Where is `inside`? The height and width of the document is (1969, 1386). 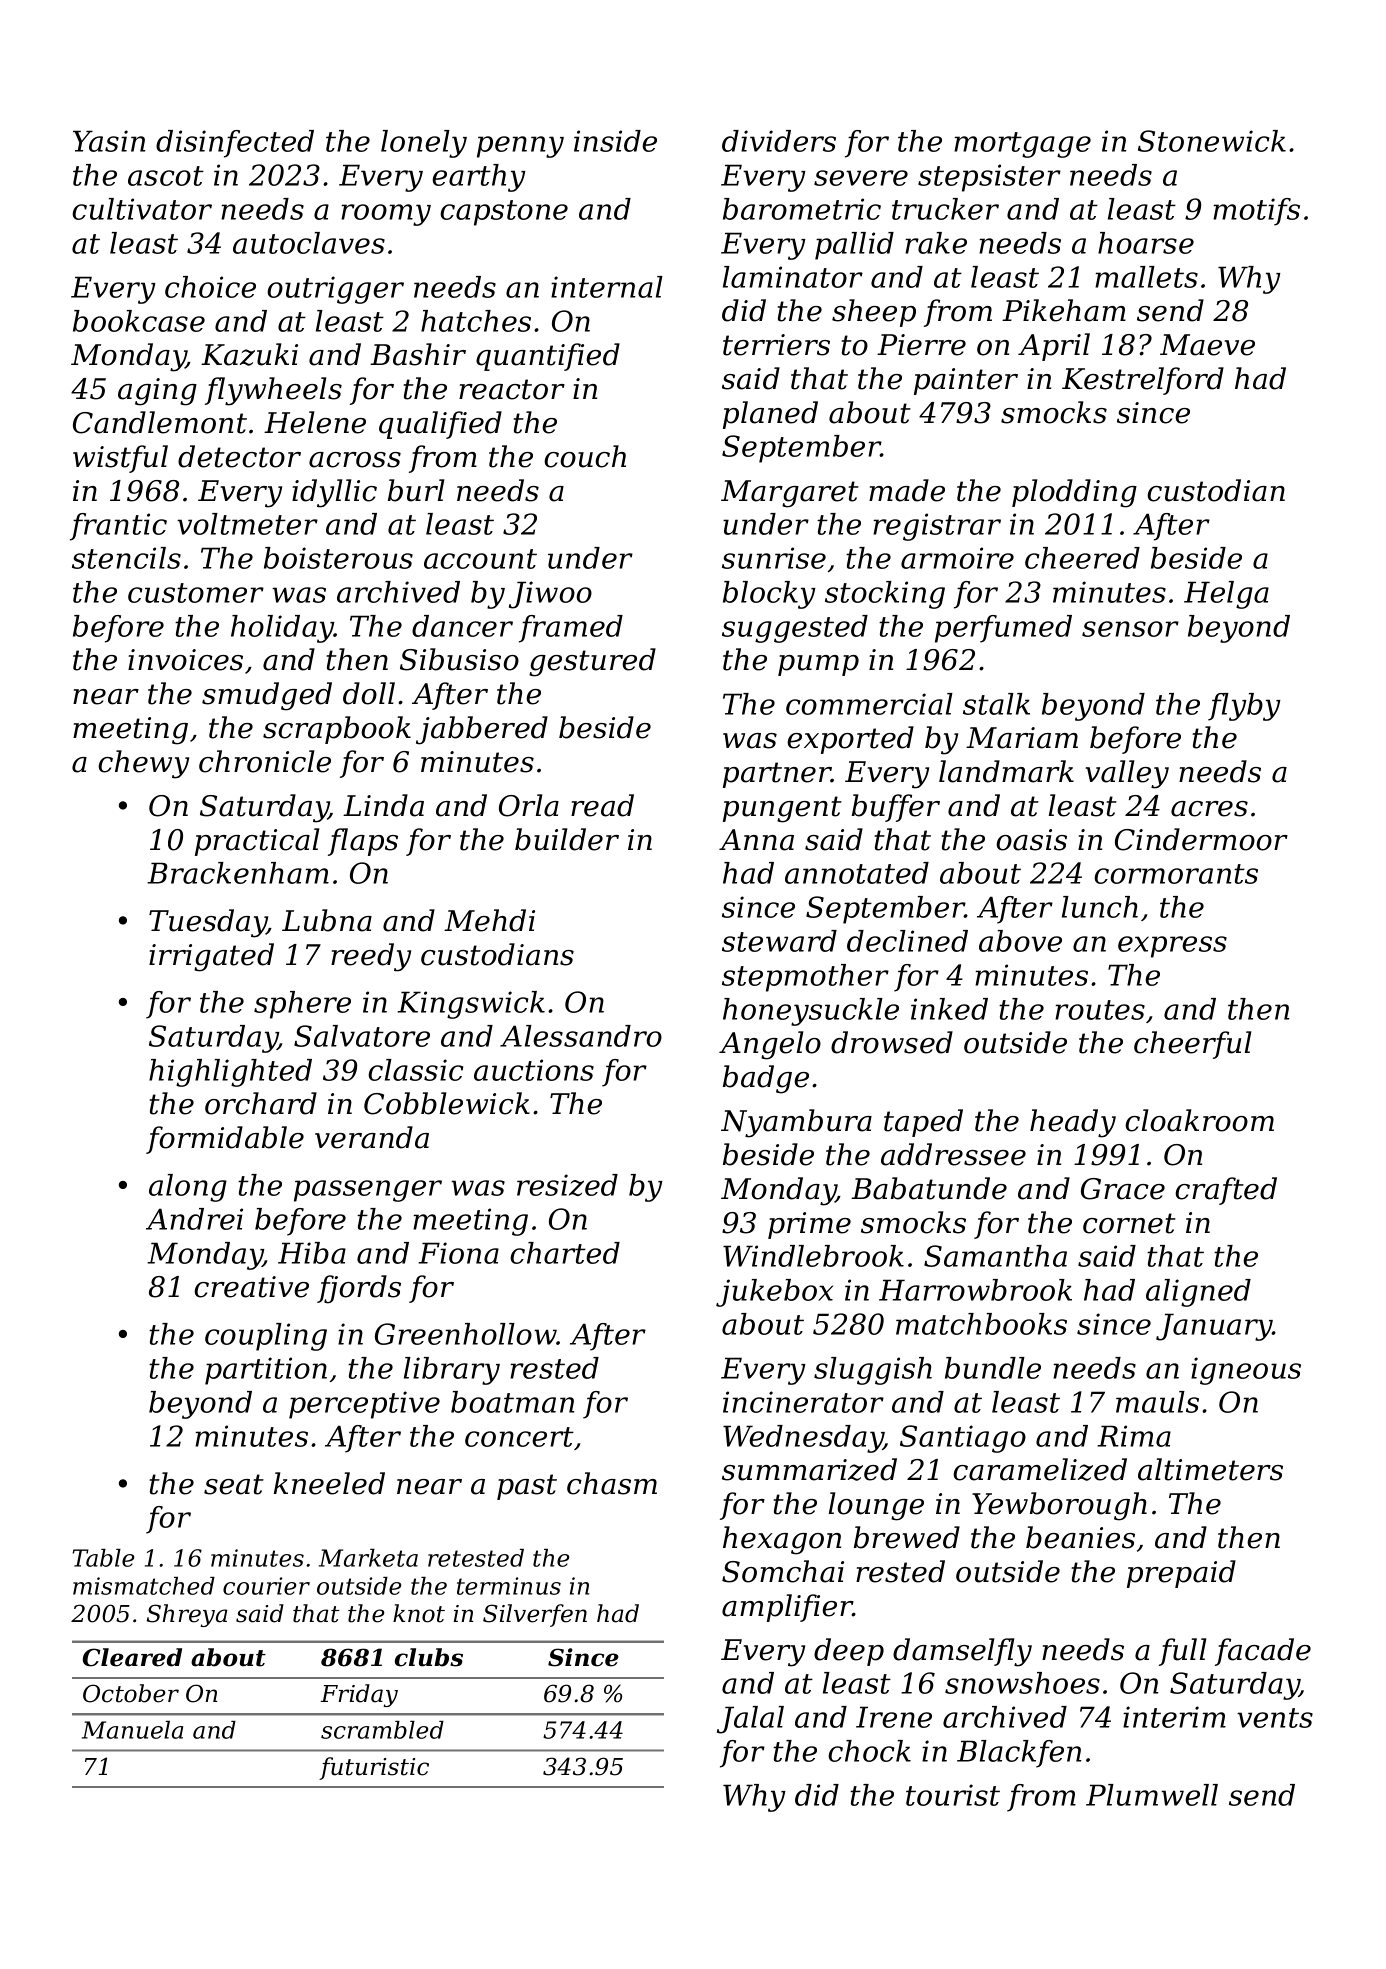 inside is located at coordinates (615, 141).
